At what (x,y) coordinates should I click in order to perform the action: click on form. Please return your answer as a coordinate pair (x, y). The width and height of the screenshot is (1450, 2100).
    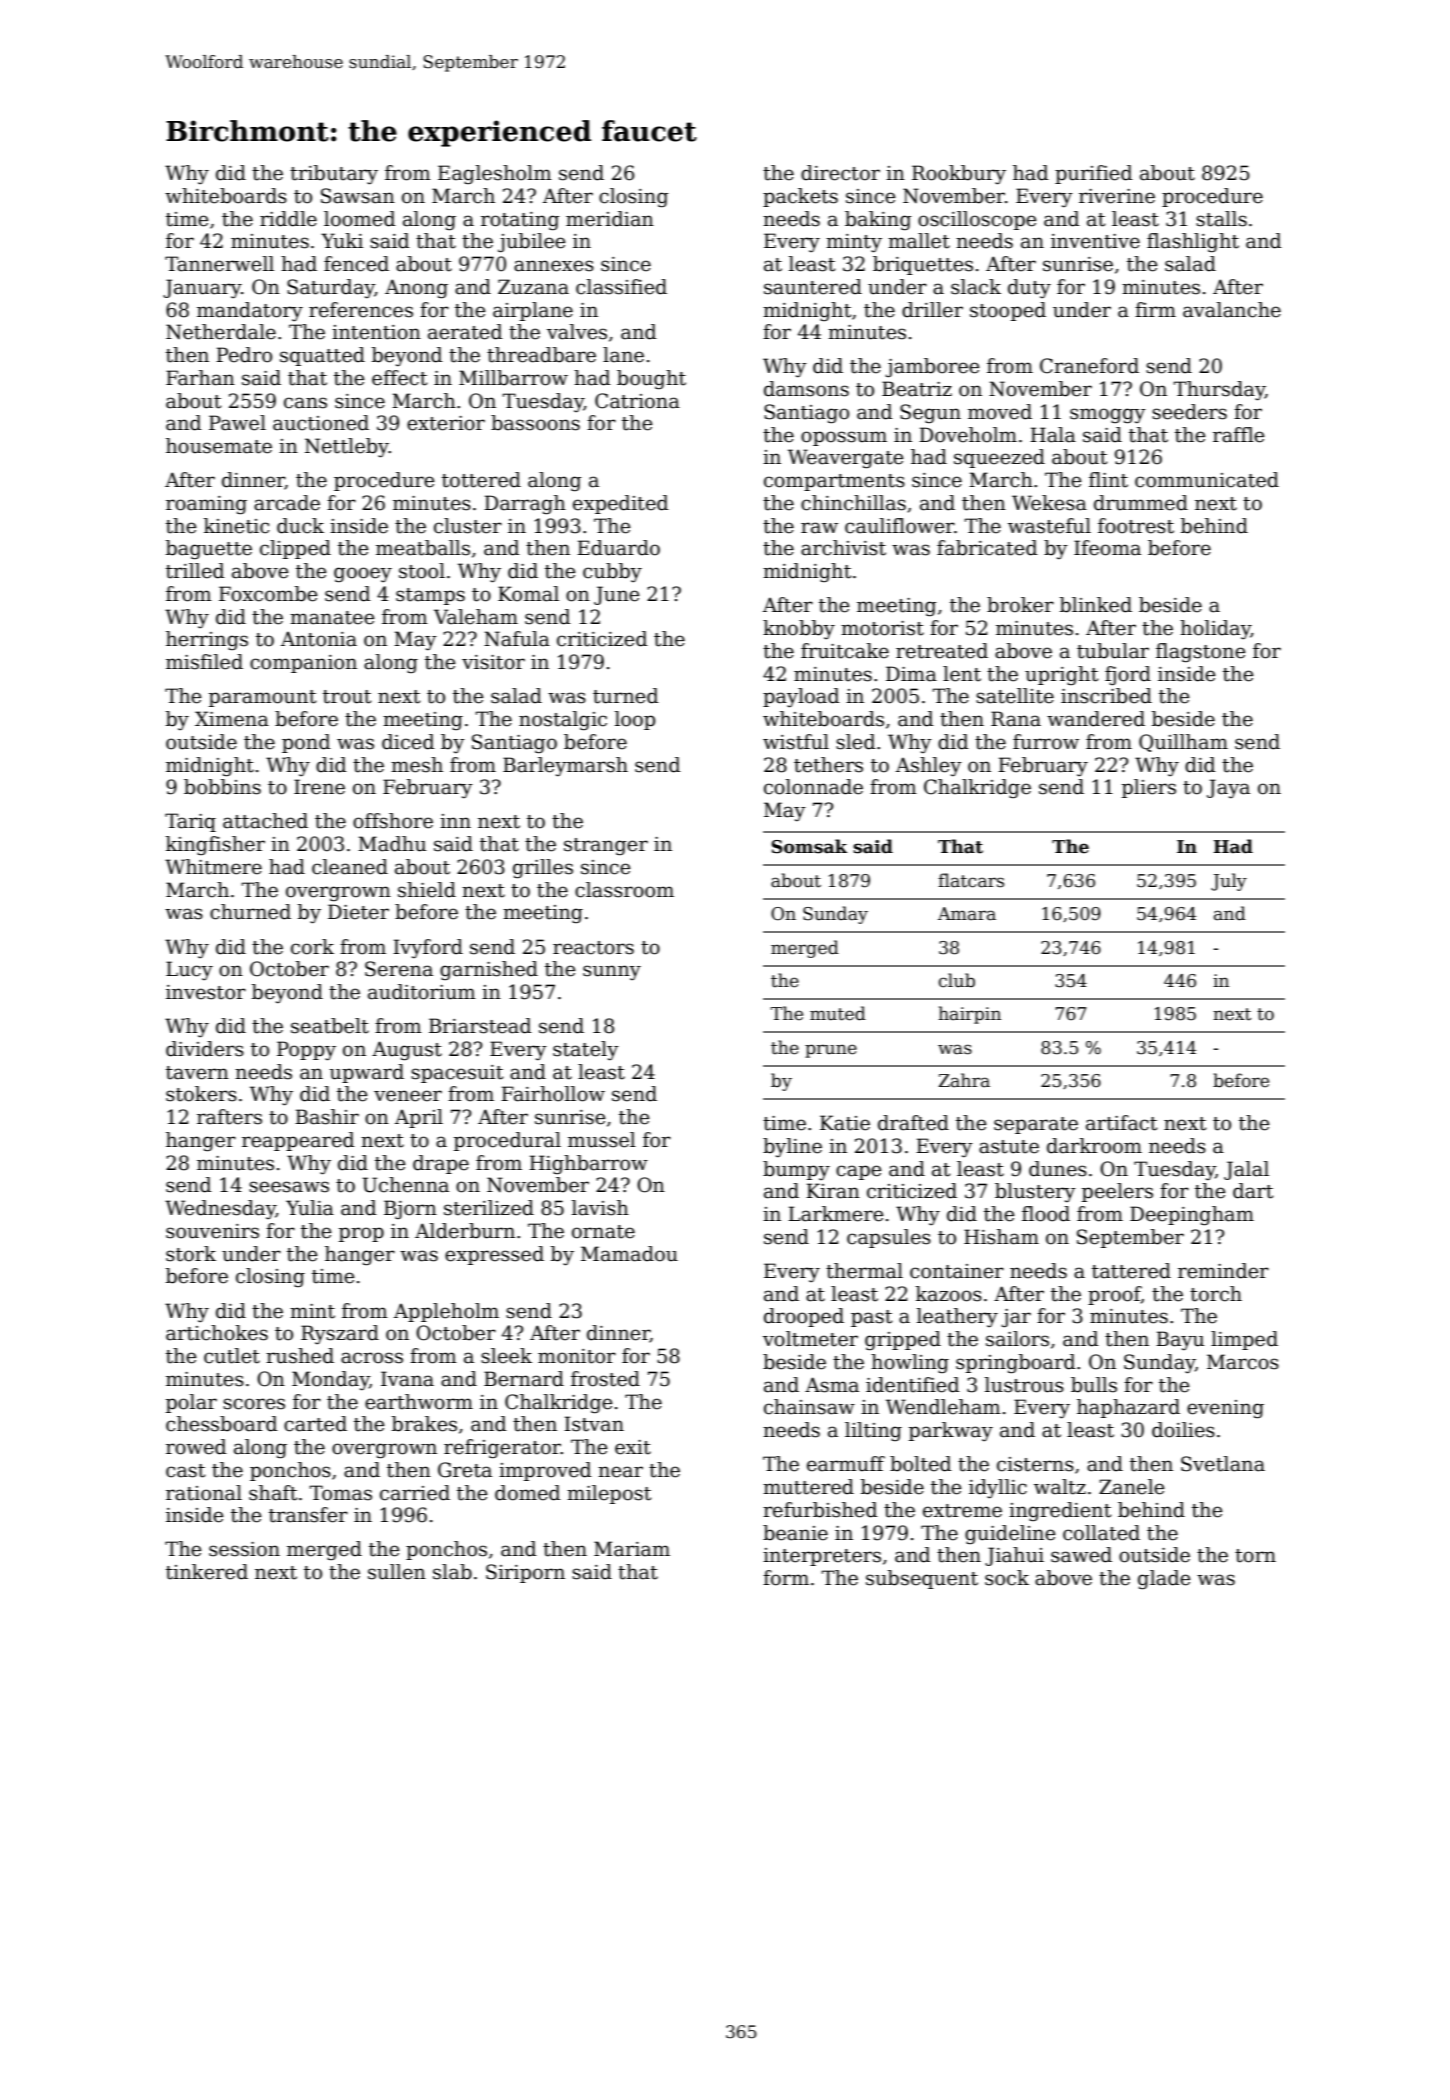
    Looking at the image, I should click on (786, 1578).
